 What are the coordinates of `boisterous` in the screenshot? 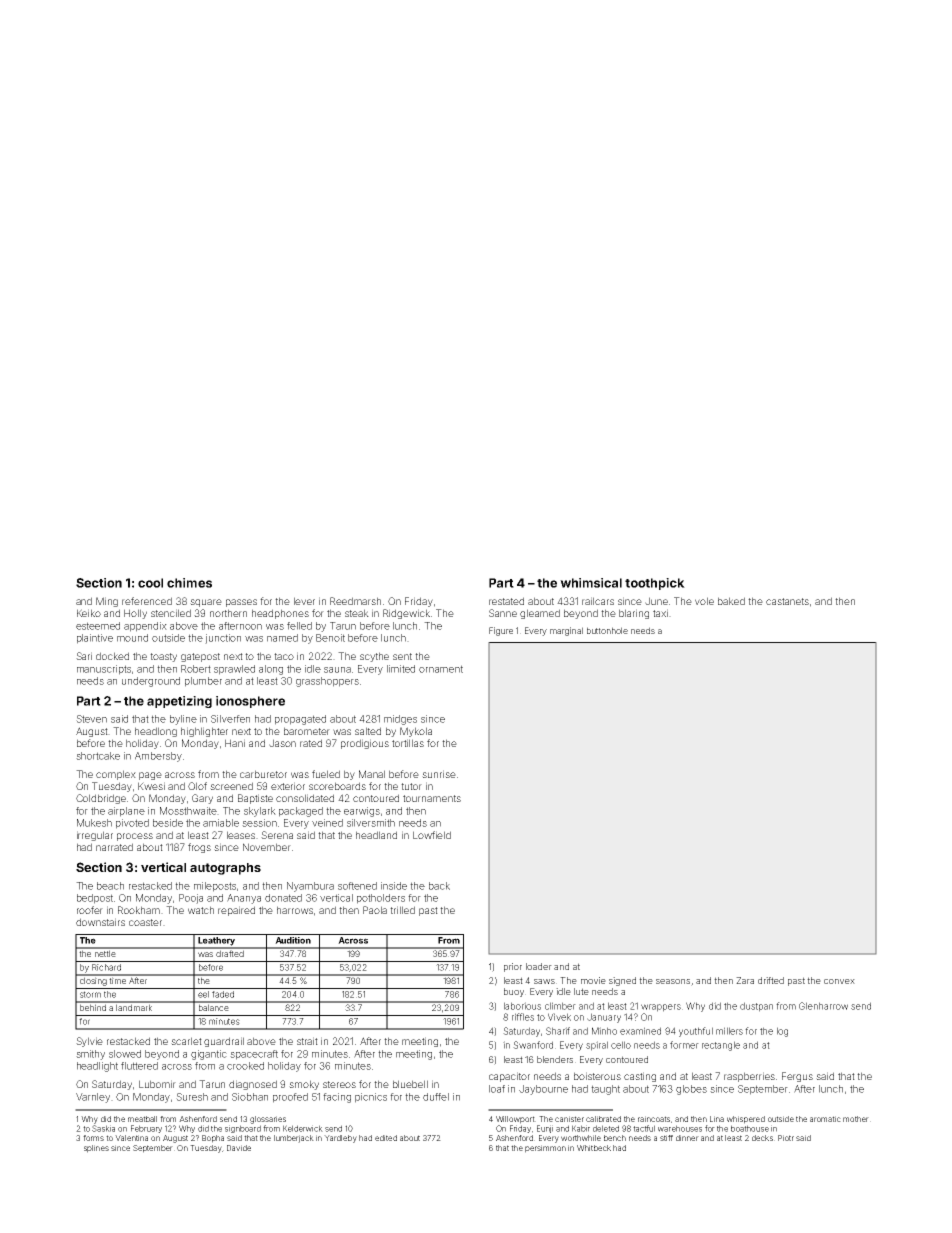 It's located at (597, 1076).
